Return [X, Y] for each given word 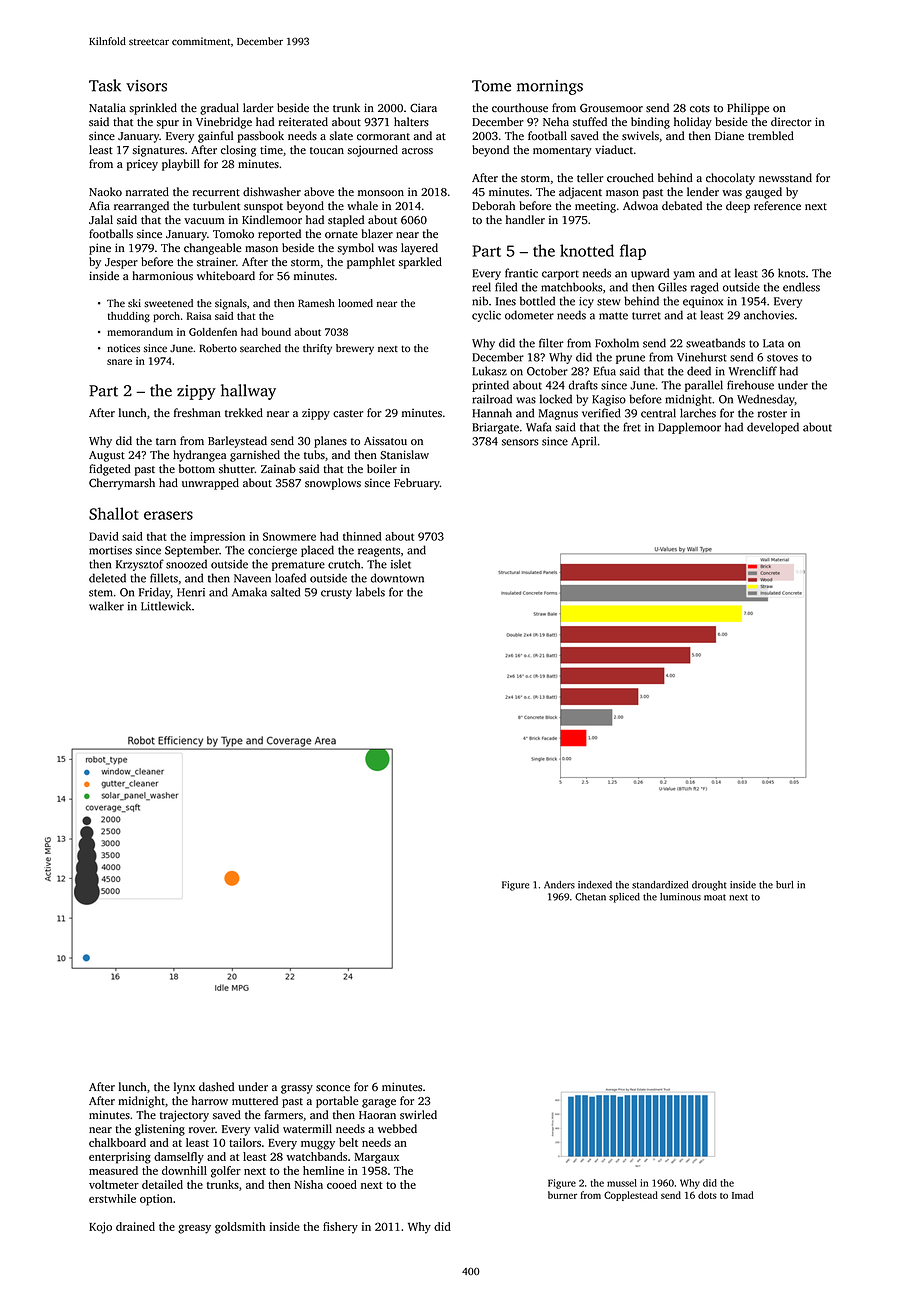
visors [146, 86]
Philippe [748, 109]
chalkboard [117, 1142]
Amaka [249, 592]
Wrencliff [753, 371]
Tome [491, 86]
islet [401, 564]
